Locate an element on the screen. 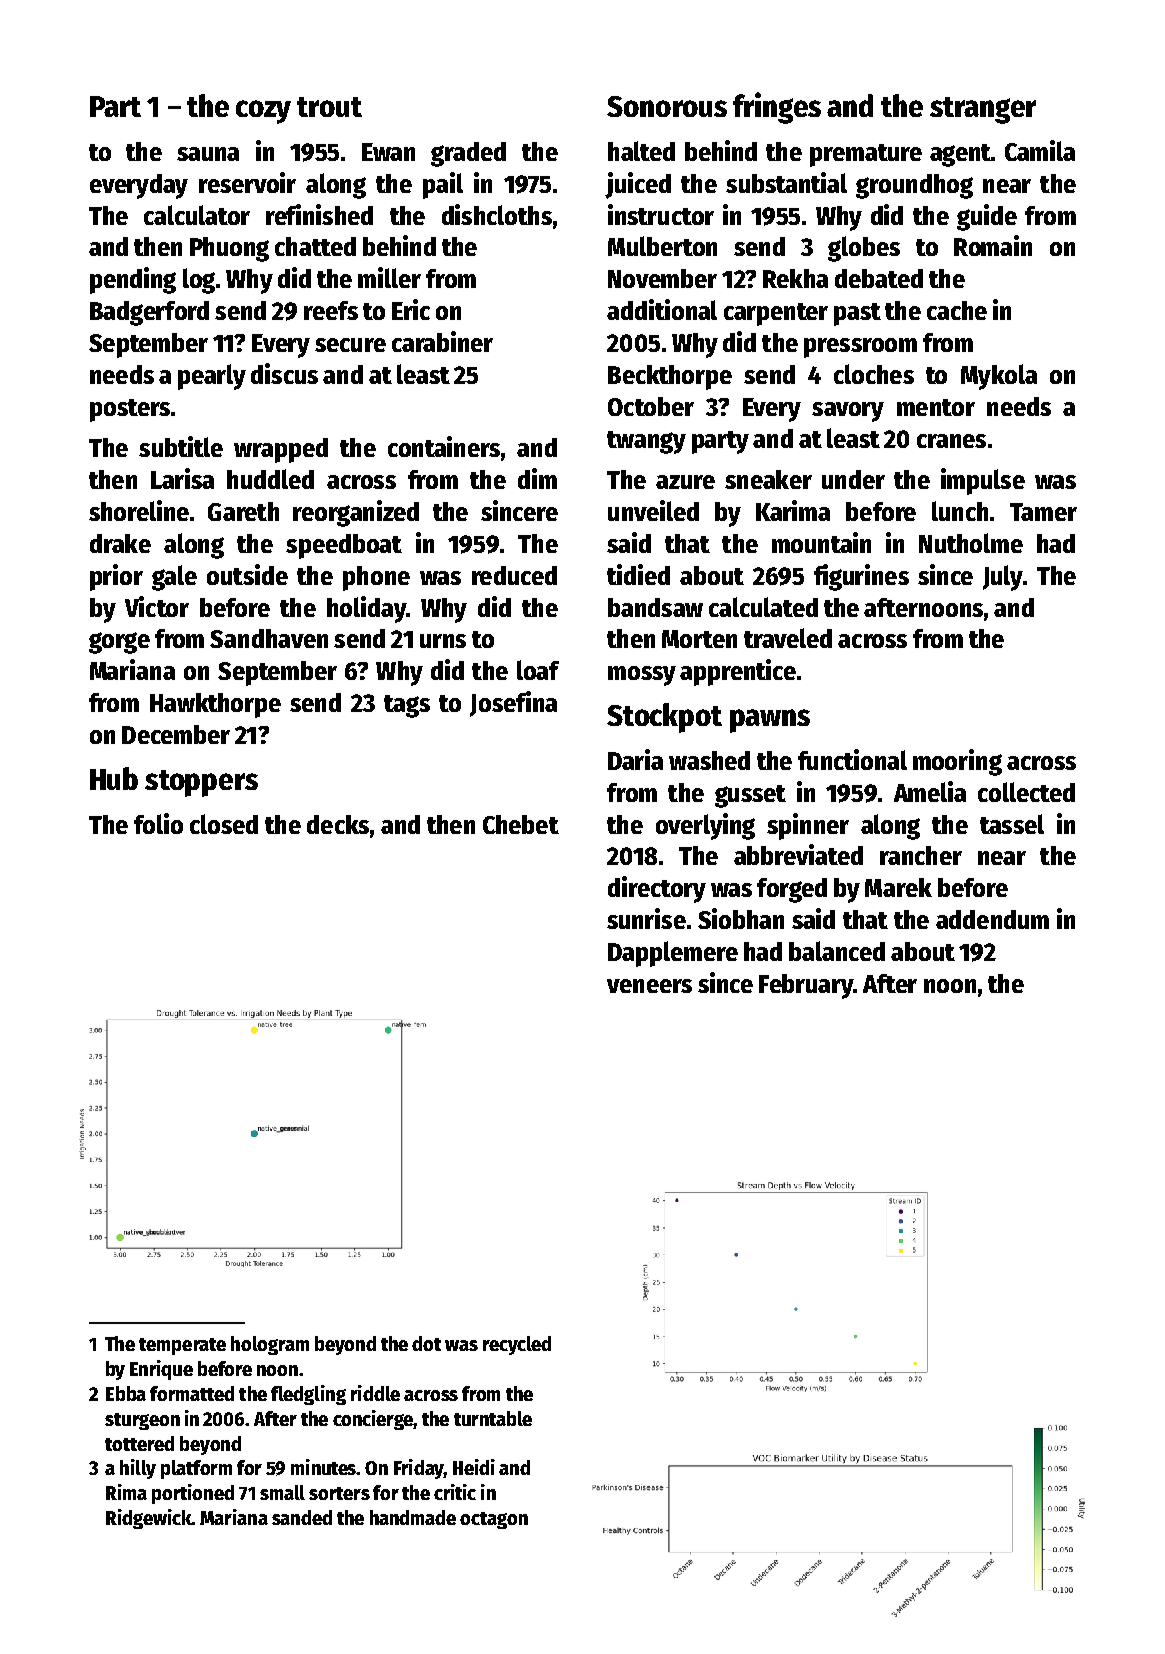  veneers is located at coordinates (649, 986).
